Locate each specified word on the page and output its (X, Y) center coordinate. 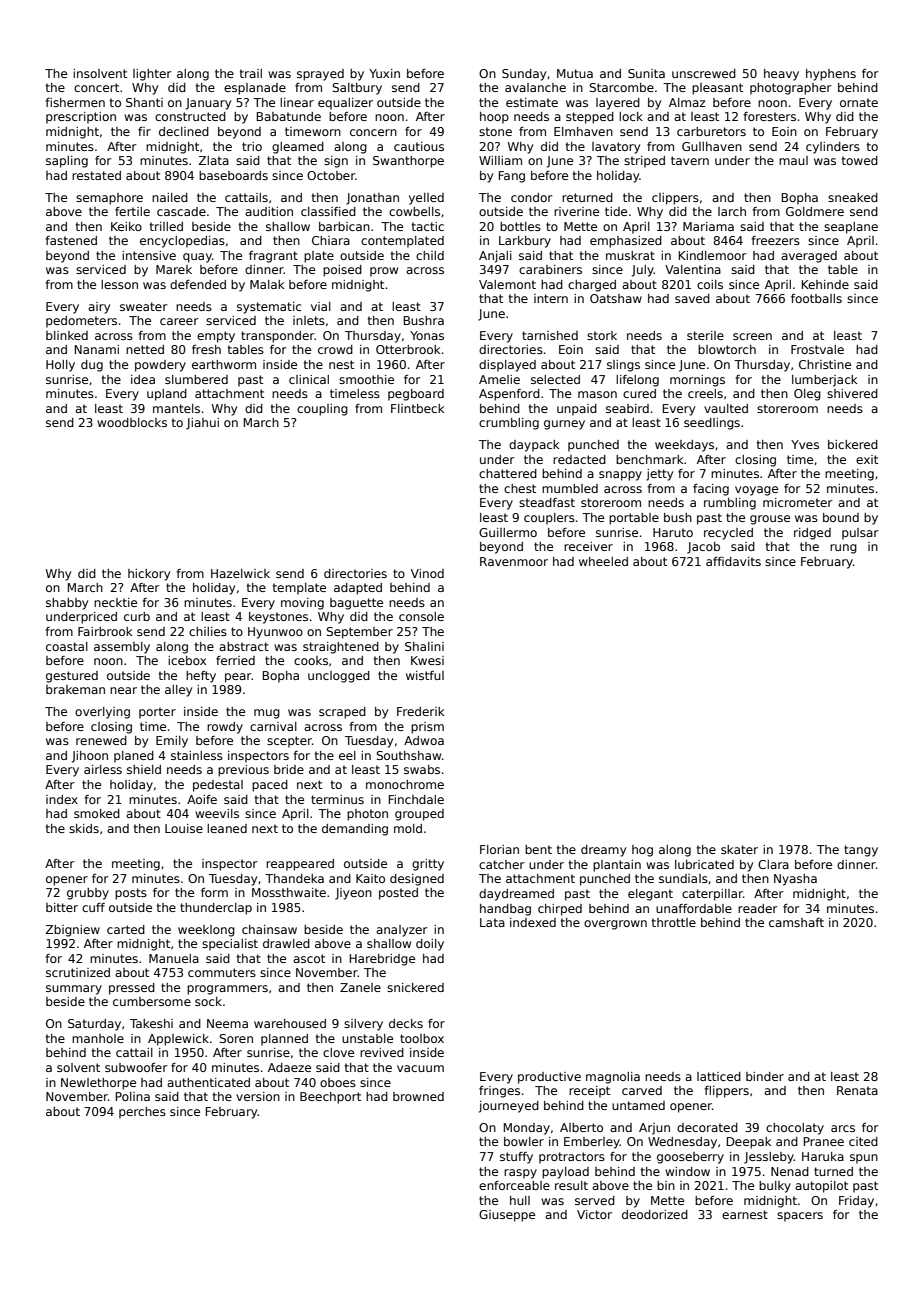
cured (639, 393)
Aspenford (509, 395)
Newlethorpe (98, 1084)
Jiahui (202, 424)
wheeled (603, 561)
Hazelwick (240, 573)
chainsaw (269, 929)
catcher (502, 864)
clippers (675, 199)
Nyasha (795, 880)
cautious (419, 146)
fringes (499, 1092)
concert (96, 87)
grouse (770, 520)
